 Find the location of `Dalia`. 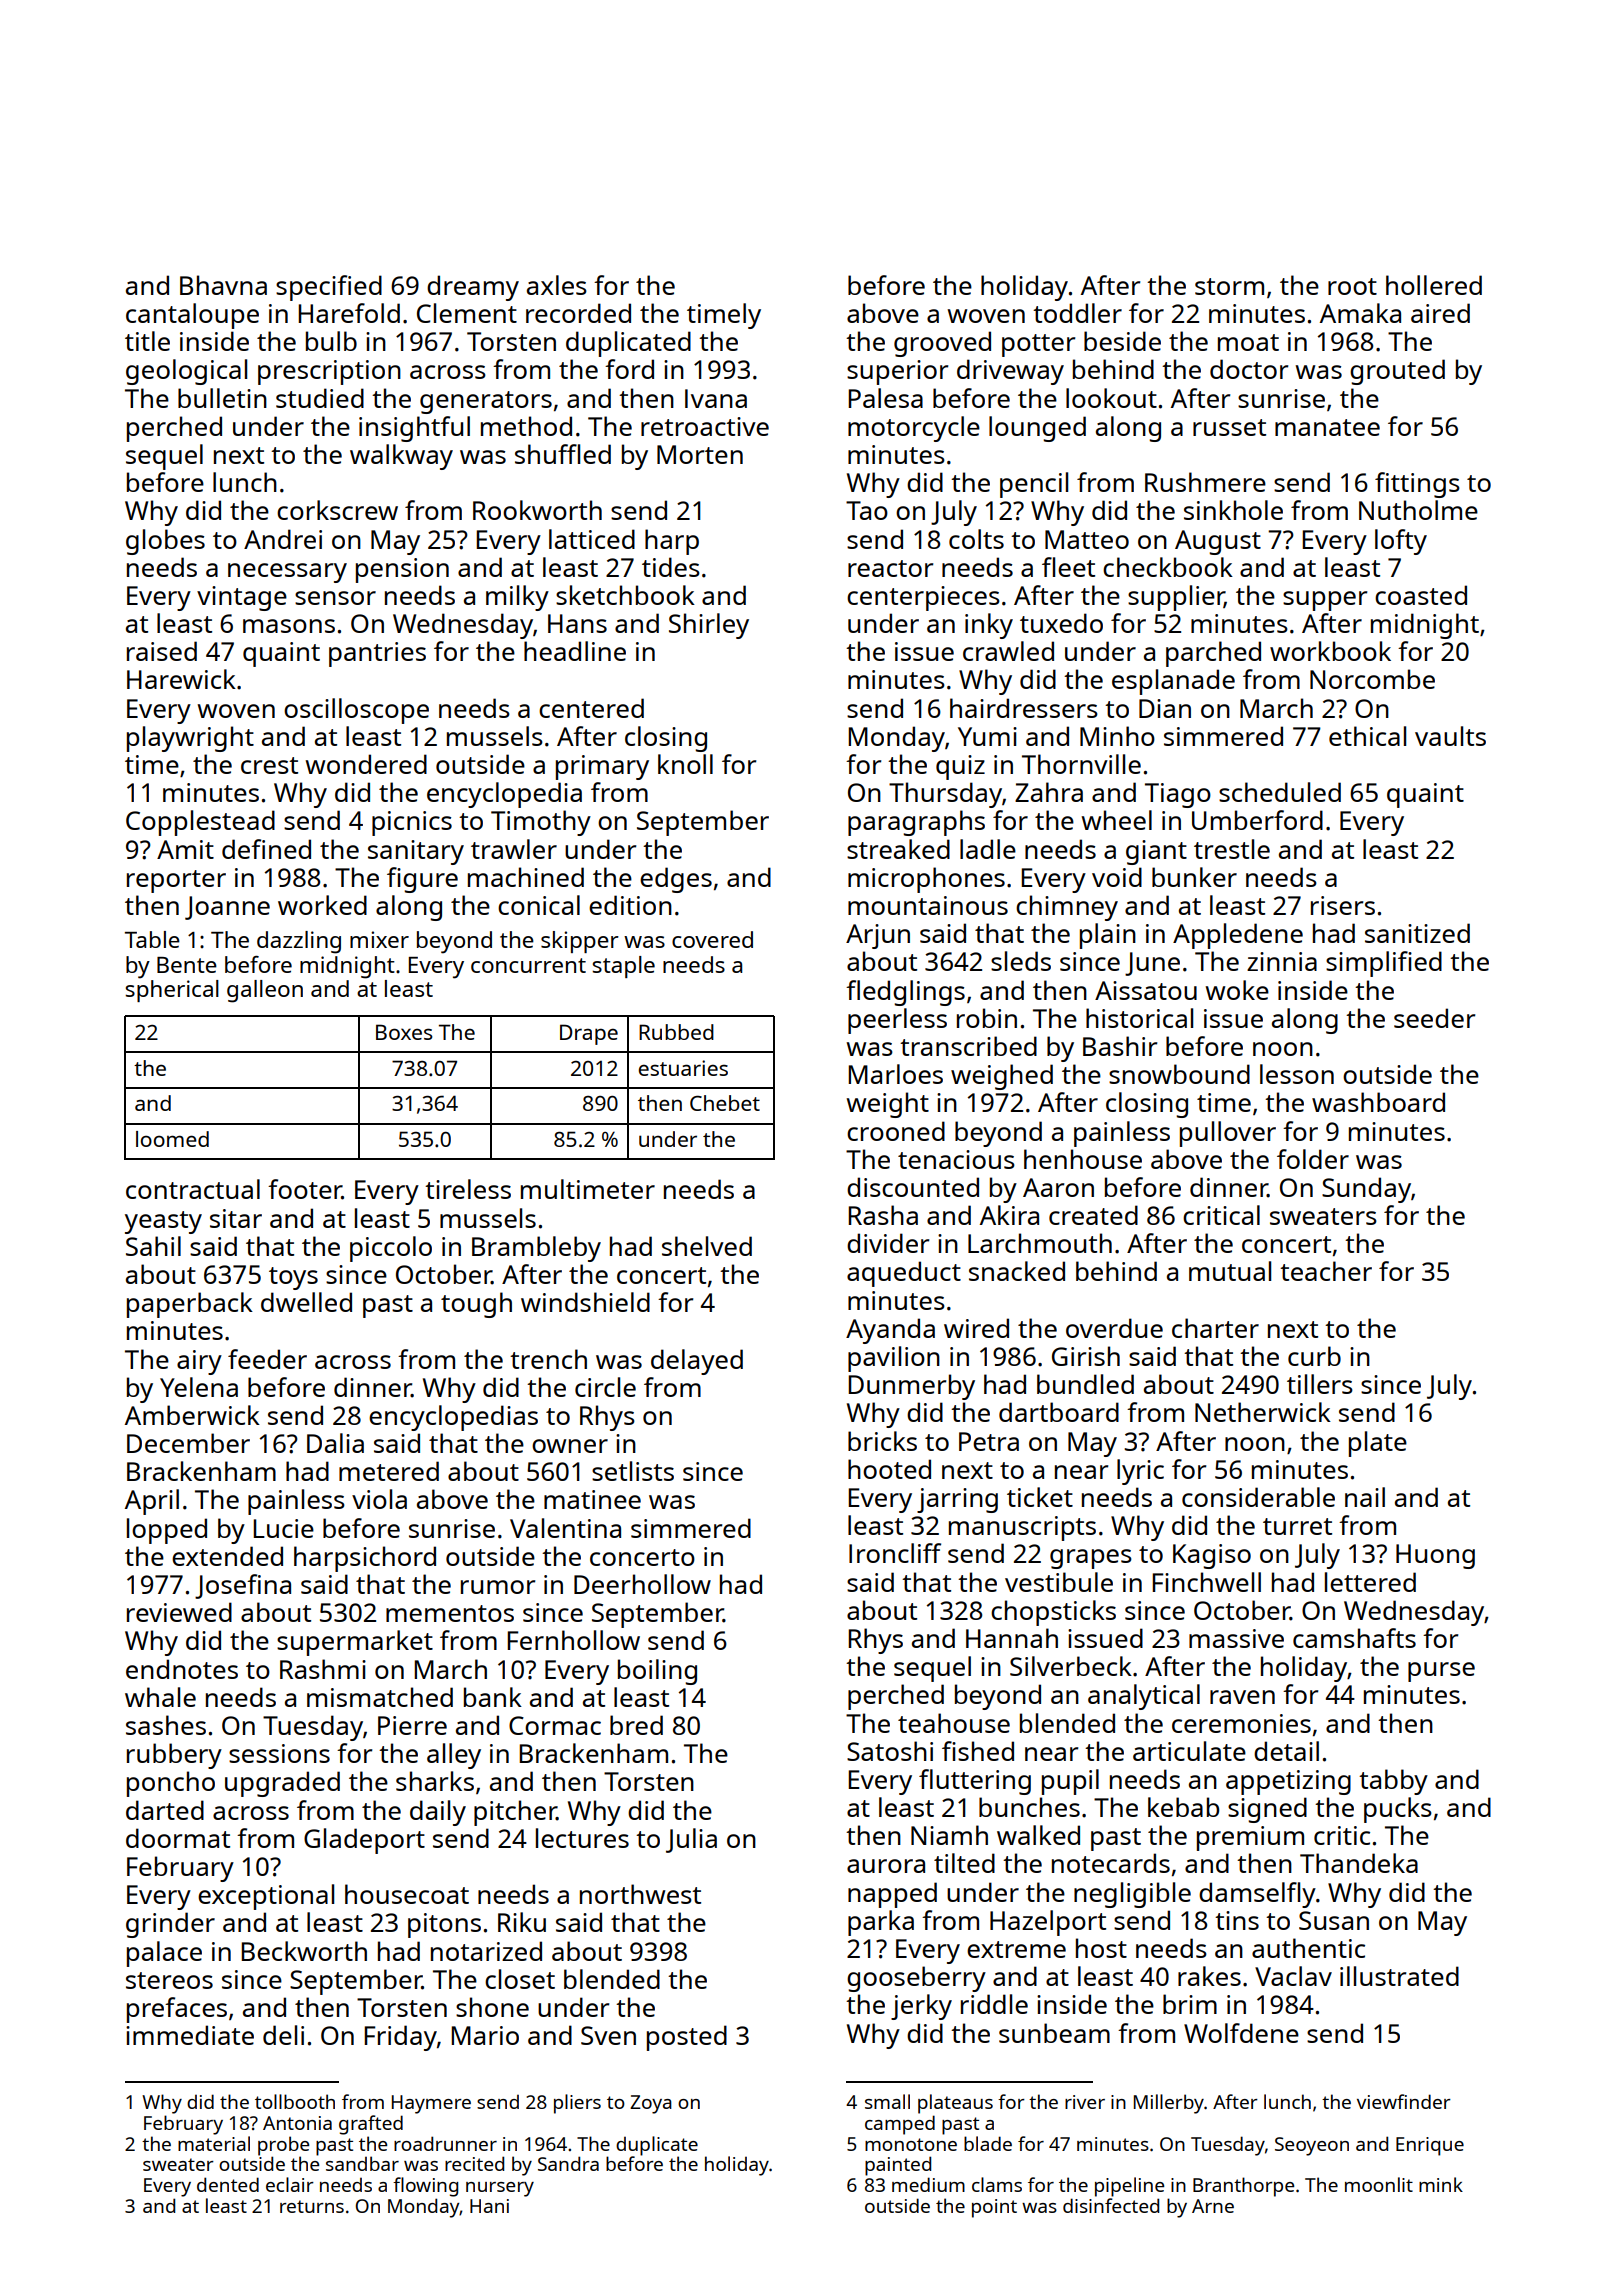

Dalia is located at coordinates (335, 1443).
